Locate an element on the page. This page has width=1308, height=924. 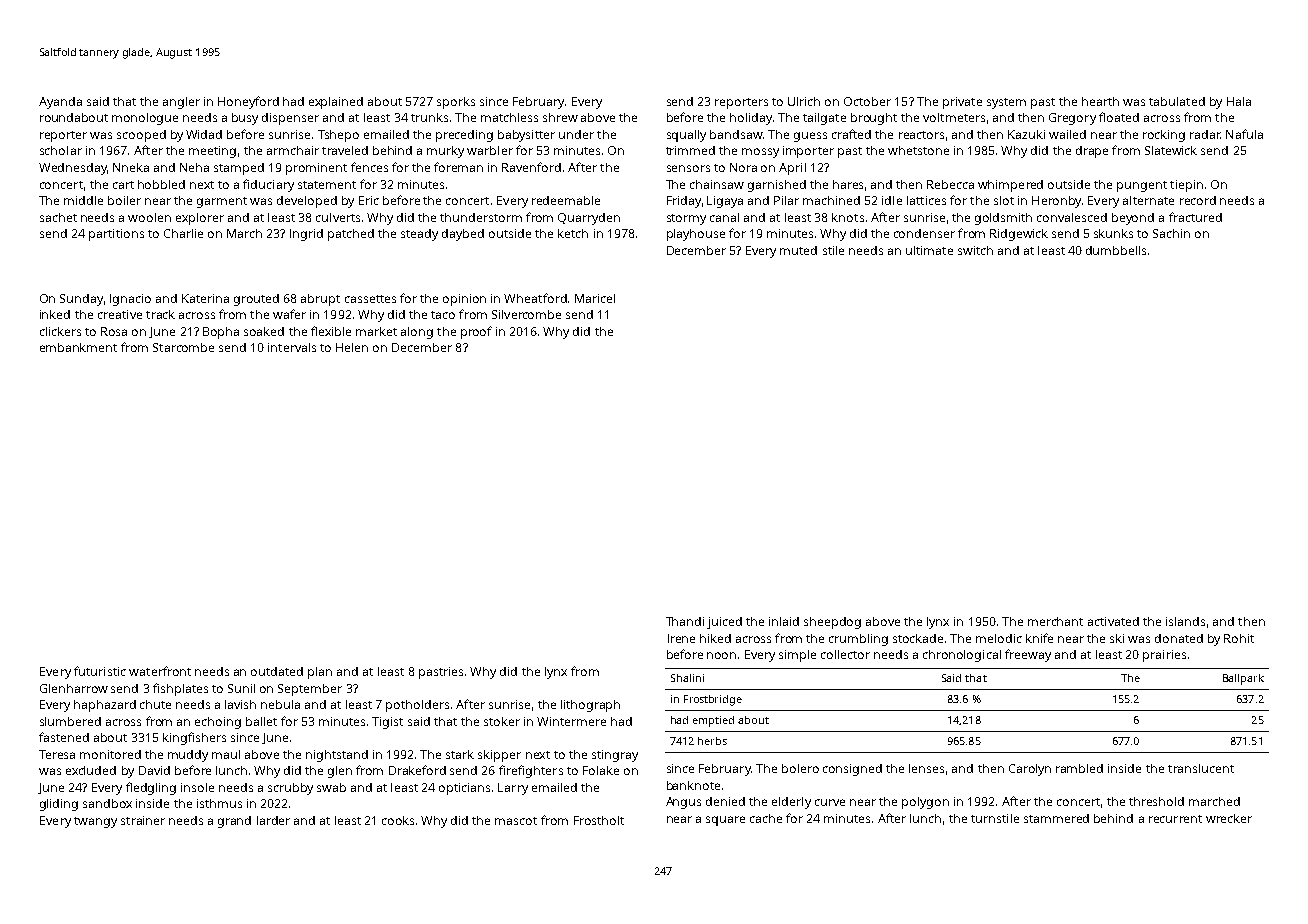
holiday is located at coordinates (751, 119).
